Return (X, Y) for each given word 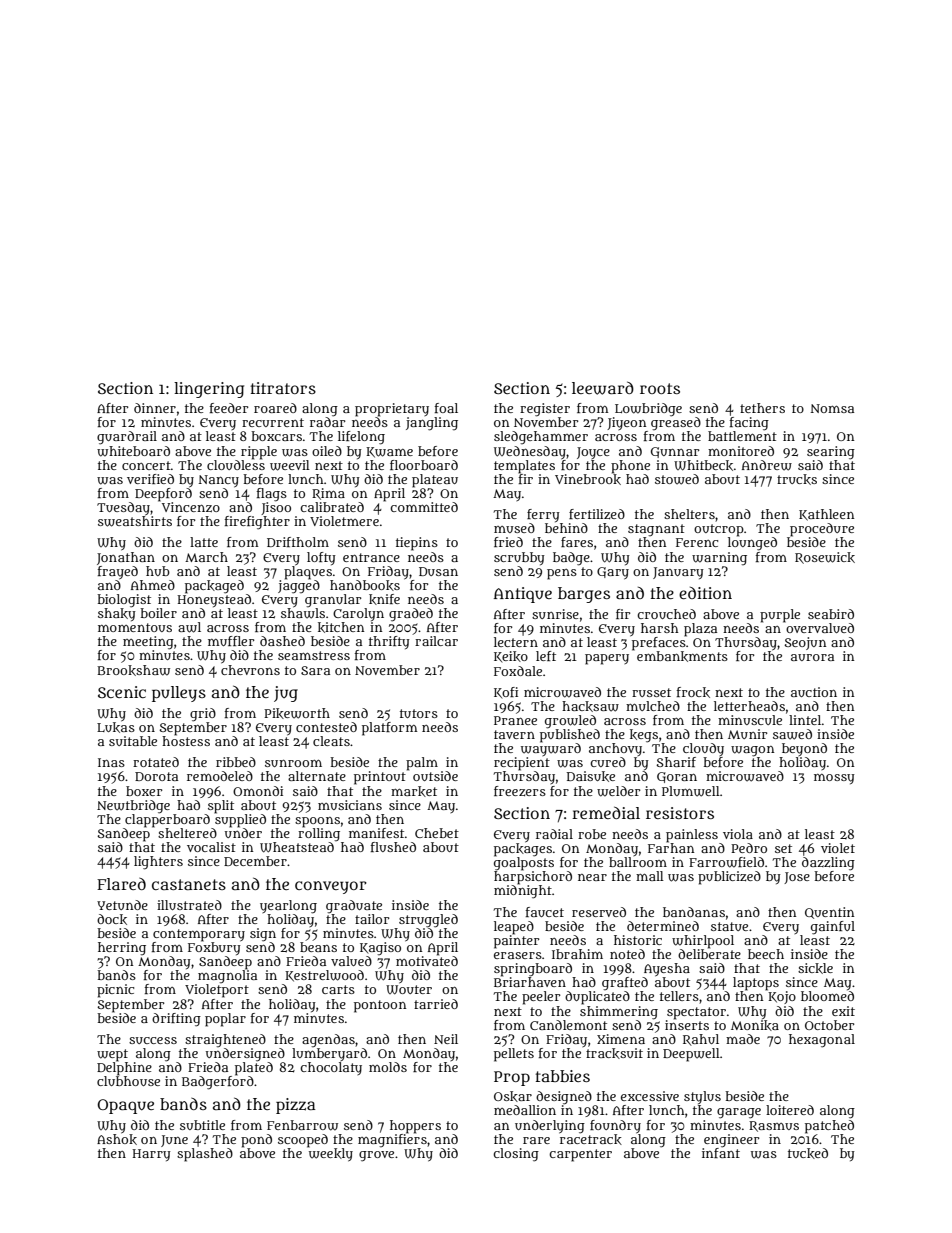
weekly (330, 1154)
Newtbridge (133, 807)
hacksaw (590, 706)
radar (327, 422)
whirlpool (703, 941)
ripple (259, 452)
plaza (700, 630)
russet (651, 692)
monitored (741, 451)
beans (318, 947)
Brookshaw (133, 670)
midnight (523, 892)
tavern (514, 734)
